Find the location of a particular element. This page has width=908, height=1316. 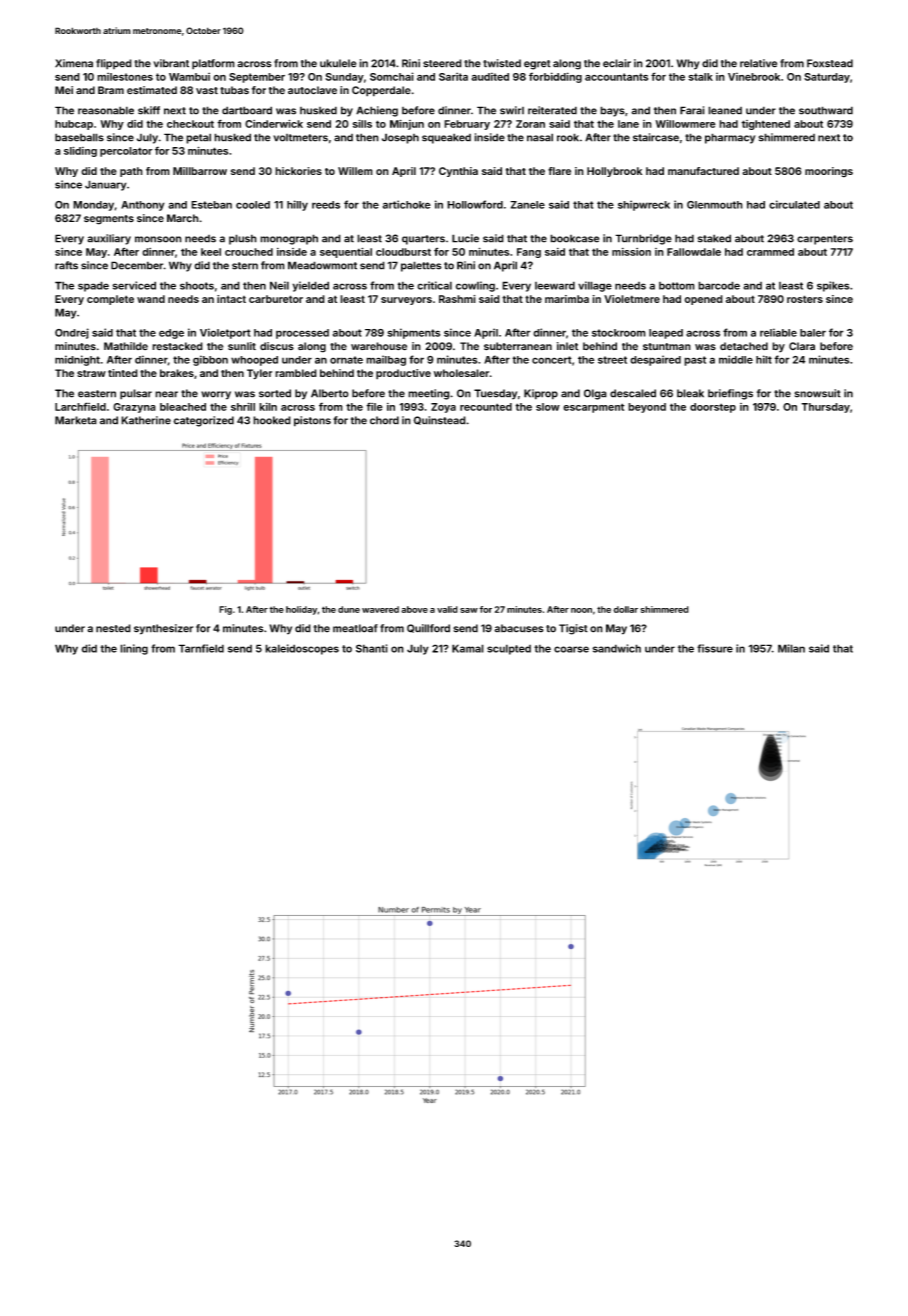

reeds is located at coordinates (326, 205).
